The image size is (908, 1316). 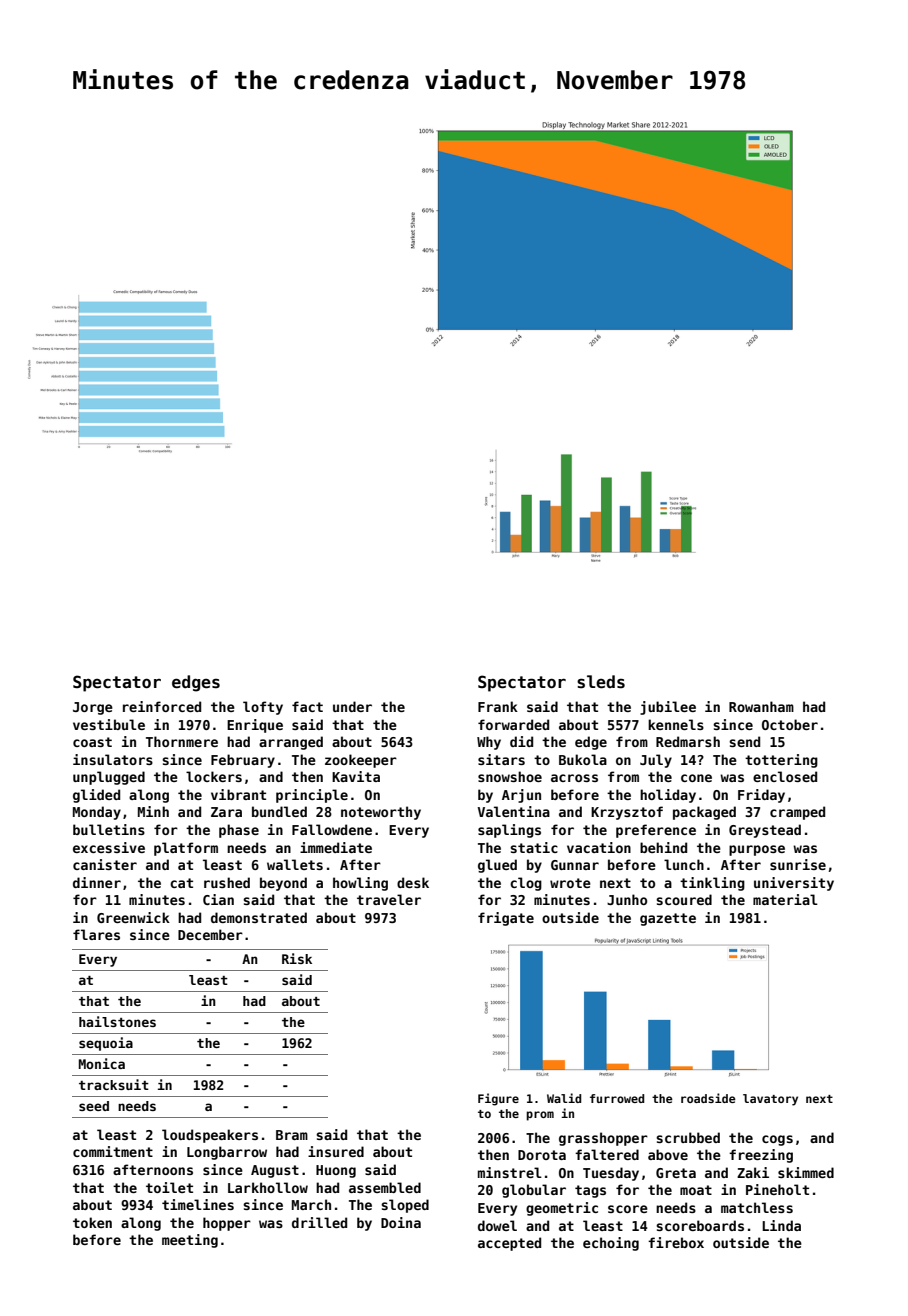 I want to click on reinforced, so click(x=162, y=706).
